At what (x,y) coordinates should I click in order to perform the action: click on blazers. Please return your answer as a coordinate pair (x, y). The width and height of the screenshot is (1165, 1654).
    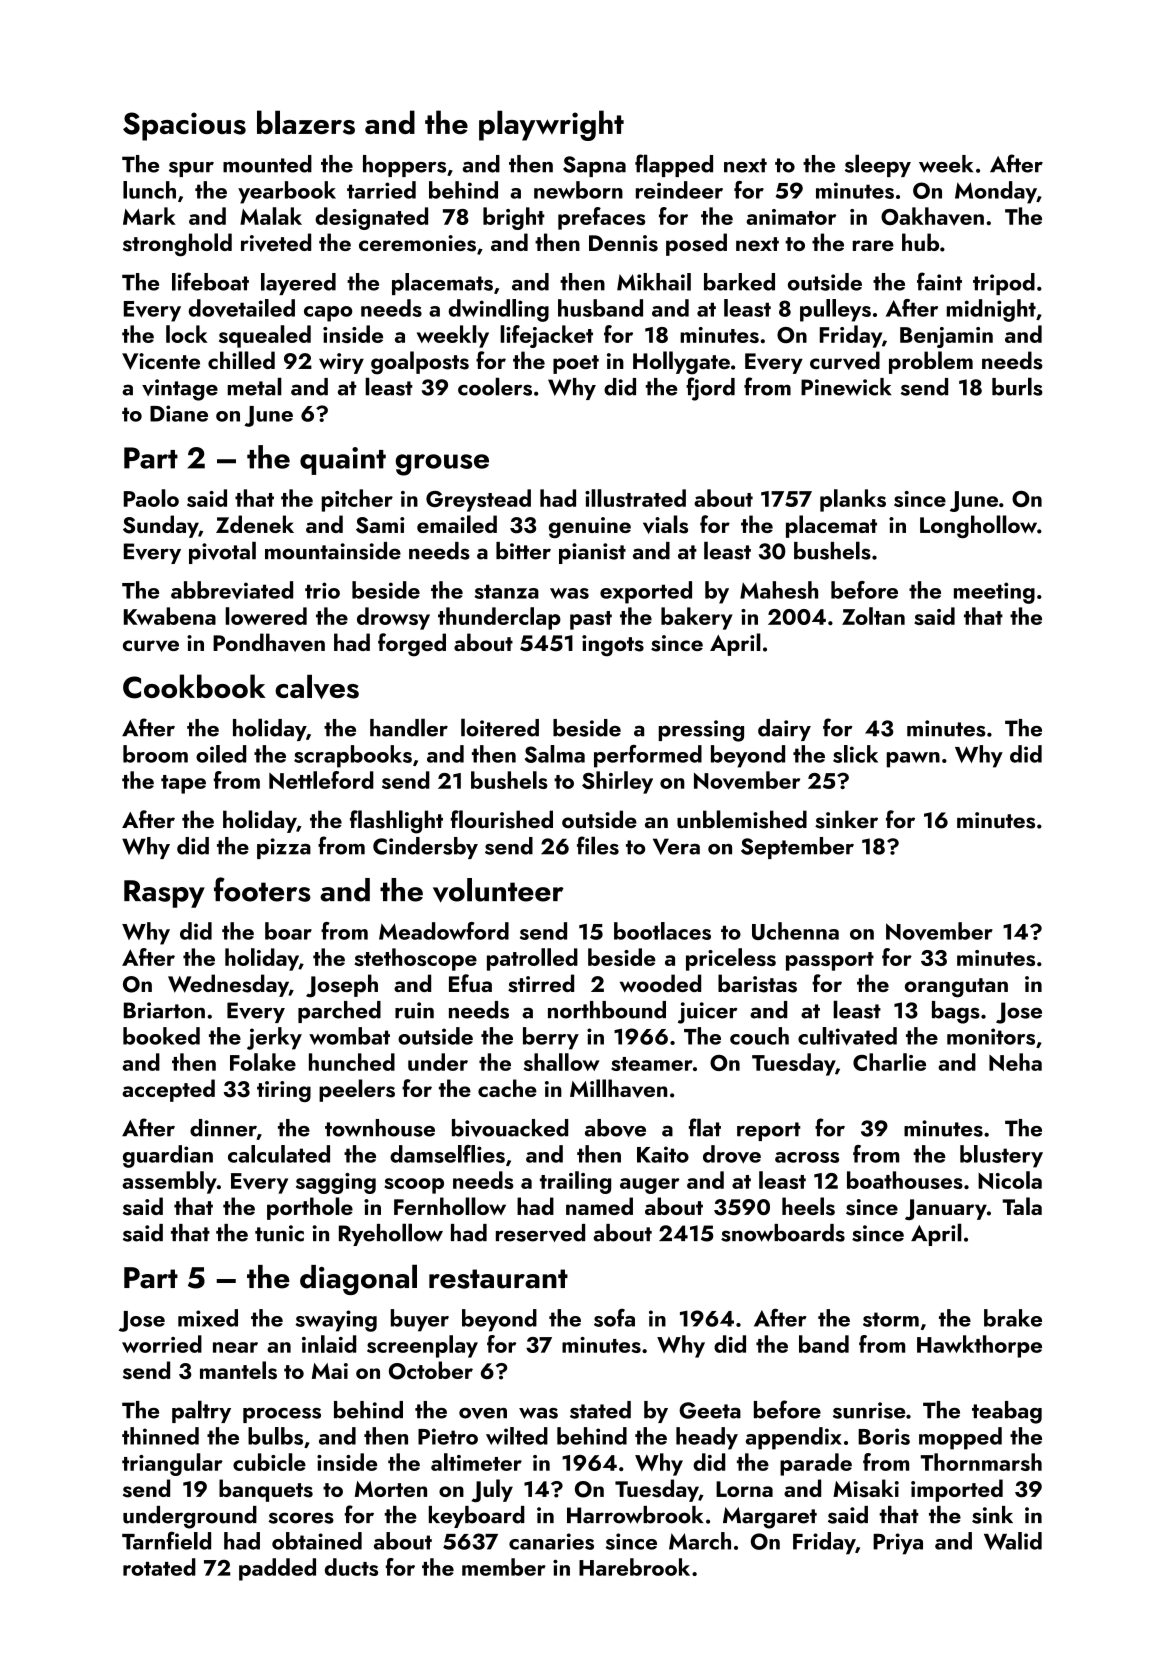
    Looking at the image, I should click on (306, 122).
